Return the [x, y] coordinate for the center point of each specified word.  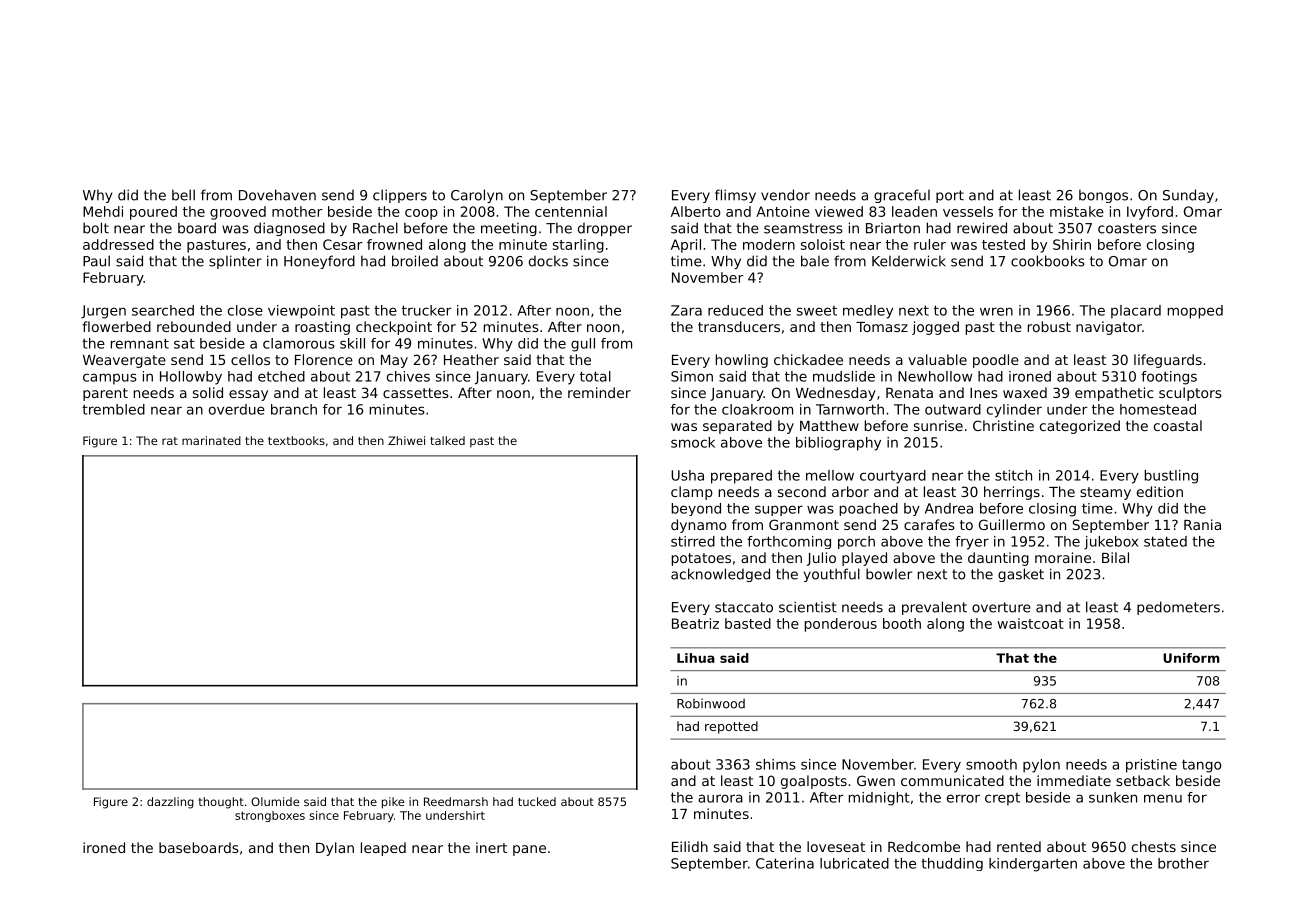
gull [583, 345]
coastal [1178, 425]
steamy [1105, 493]
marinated [211, 440]
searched [163, 310]
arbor [850, 491]
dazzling [170, 803]
